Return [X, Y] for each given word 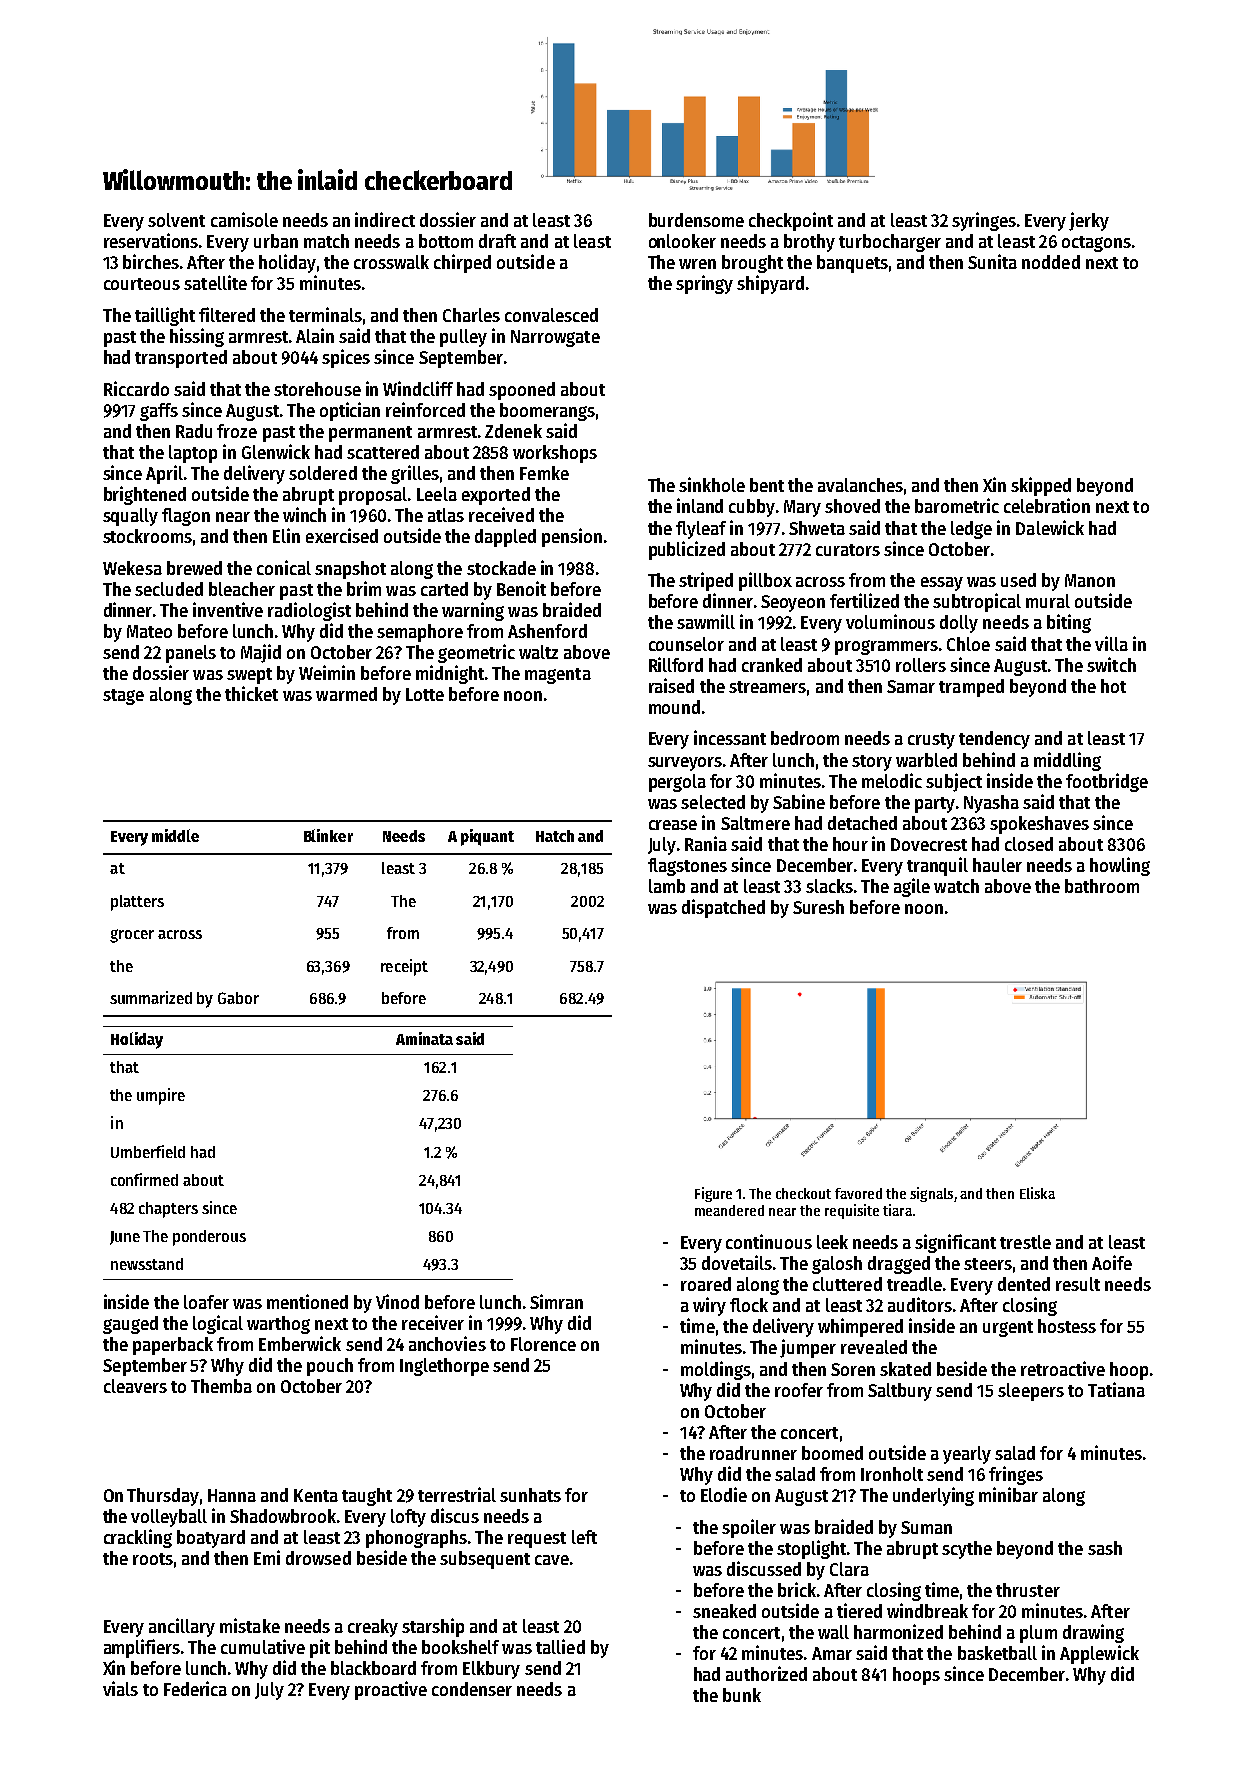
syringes [984, 221]
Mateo [149, 631]
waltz [538, 652]
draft [497, 241]
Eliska [1037, 1193]
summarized [151, 997]
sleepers [1031, 1392]
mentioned [307, 1301]
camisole [244, 219]
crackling [138, 1538]
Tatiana [1116, 1389]
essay [942, 584]
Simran [556, 1301]
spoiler [749, 1528]
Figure [713, 1194]
